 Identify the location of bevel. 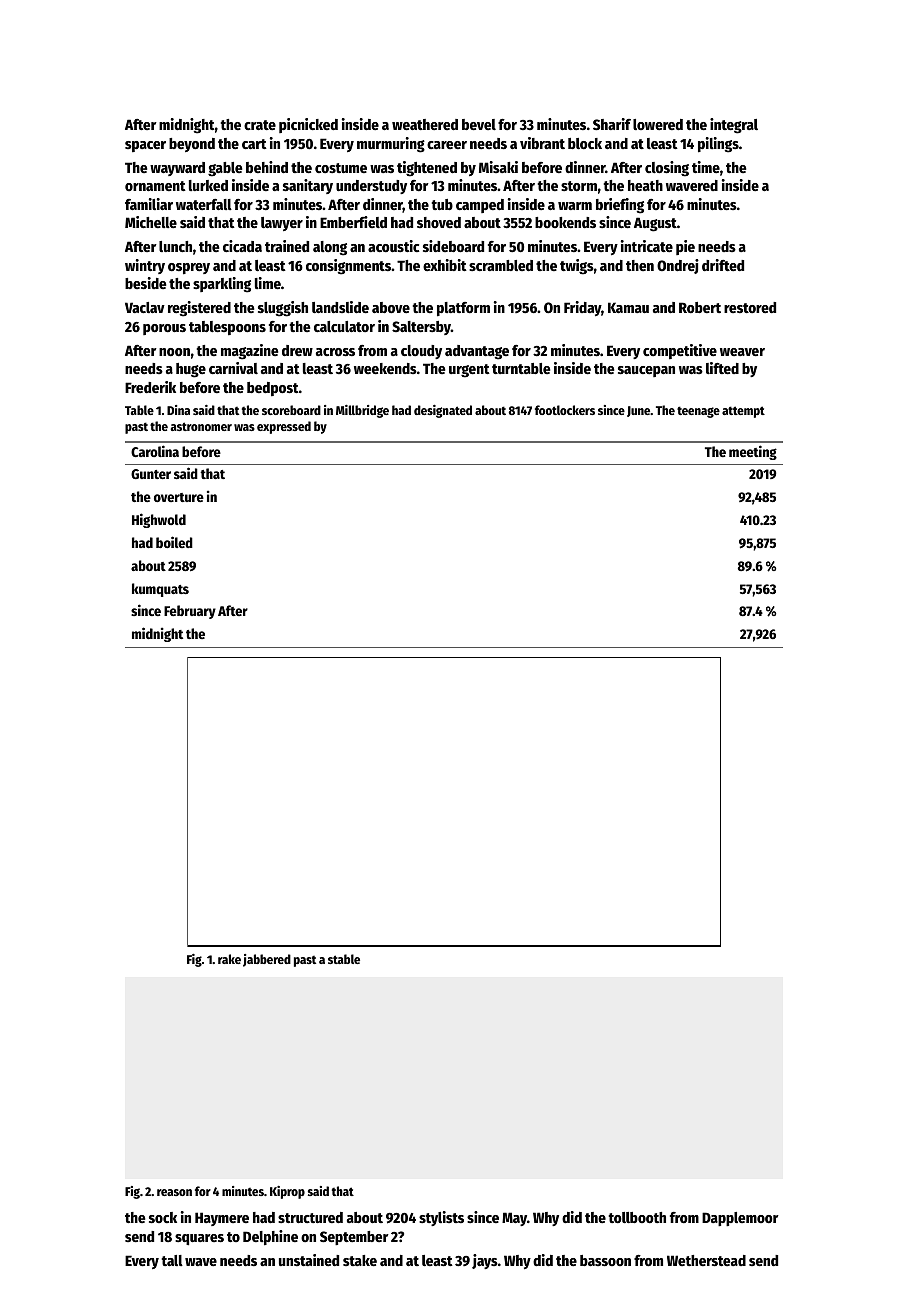
(479, 124).
